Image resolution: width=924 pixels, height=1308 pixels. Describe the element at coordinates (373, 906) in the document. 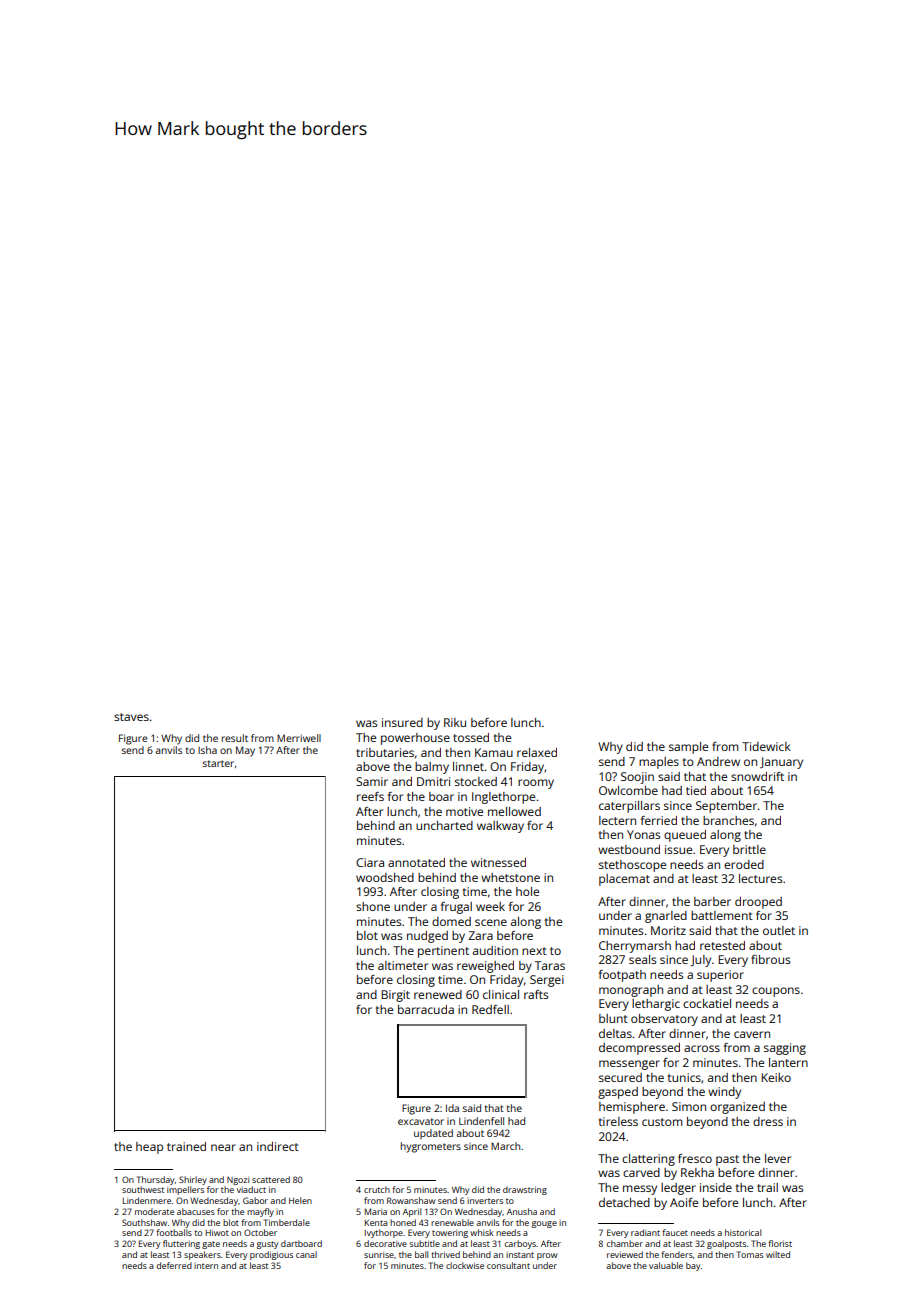

I see `shone` at that location.
